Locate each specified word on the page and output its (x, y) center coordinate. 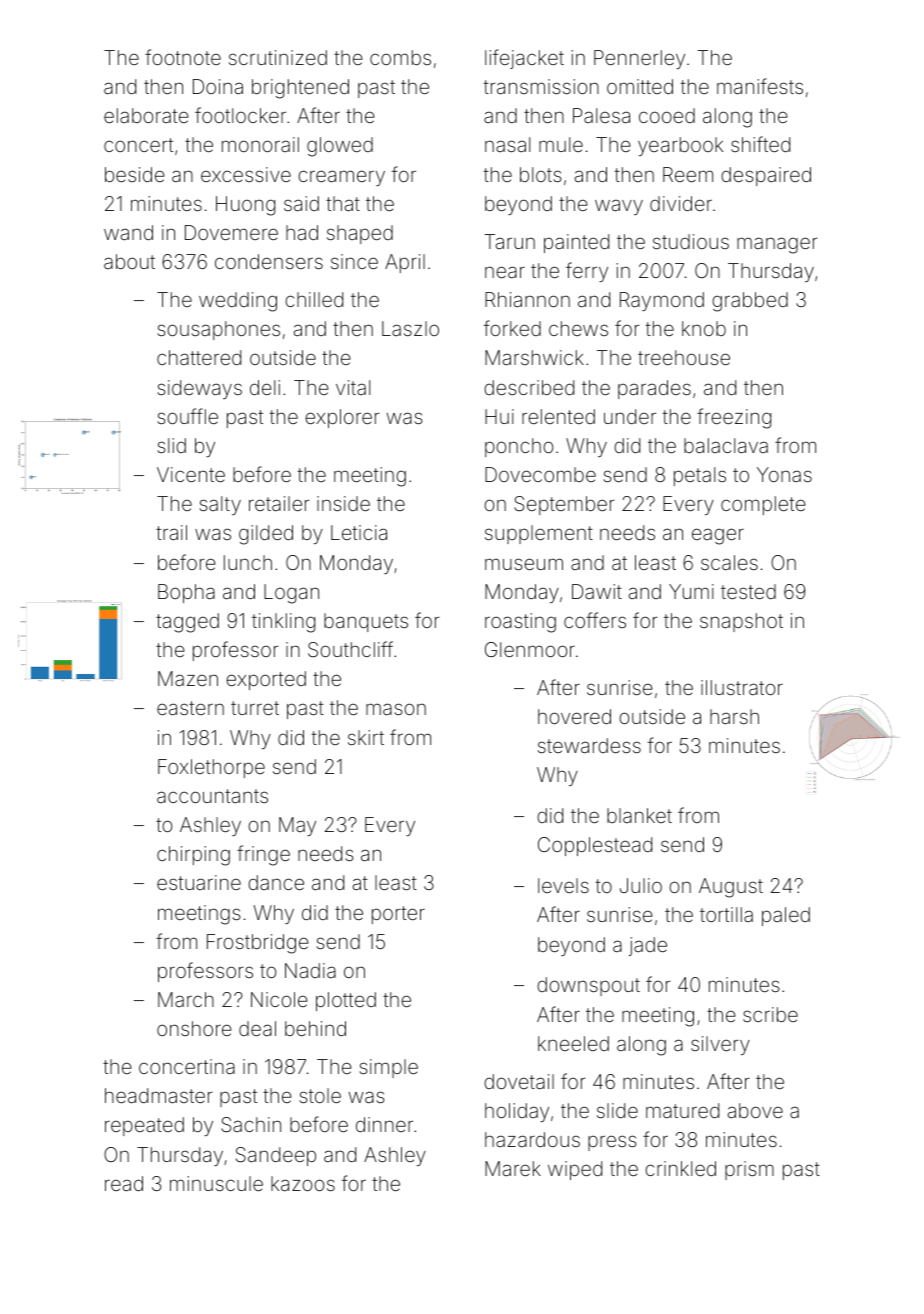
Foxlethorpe (211, 768)
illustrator (742, 687)
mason (396, 709)
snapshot (741, 622)
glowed (340, 147)
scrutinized (278, 57)
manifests (760, 86)
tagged (187, 623)
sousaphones (218, 330)
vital (353, 387)
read (124, 1183)
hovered (574, 716)
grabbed (750, 302)
